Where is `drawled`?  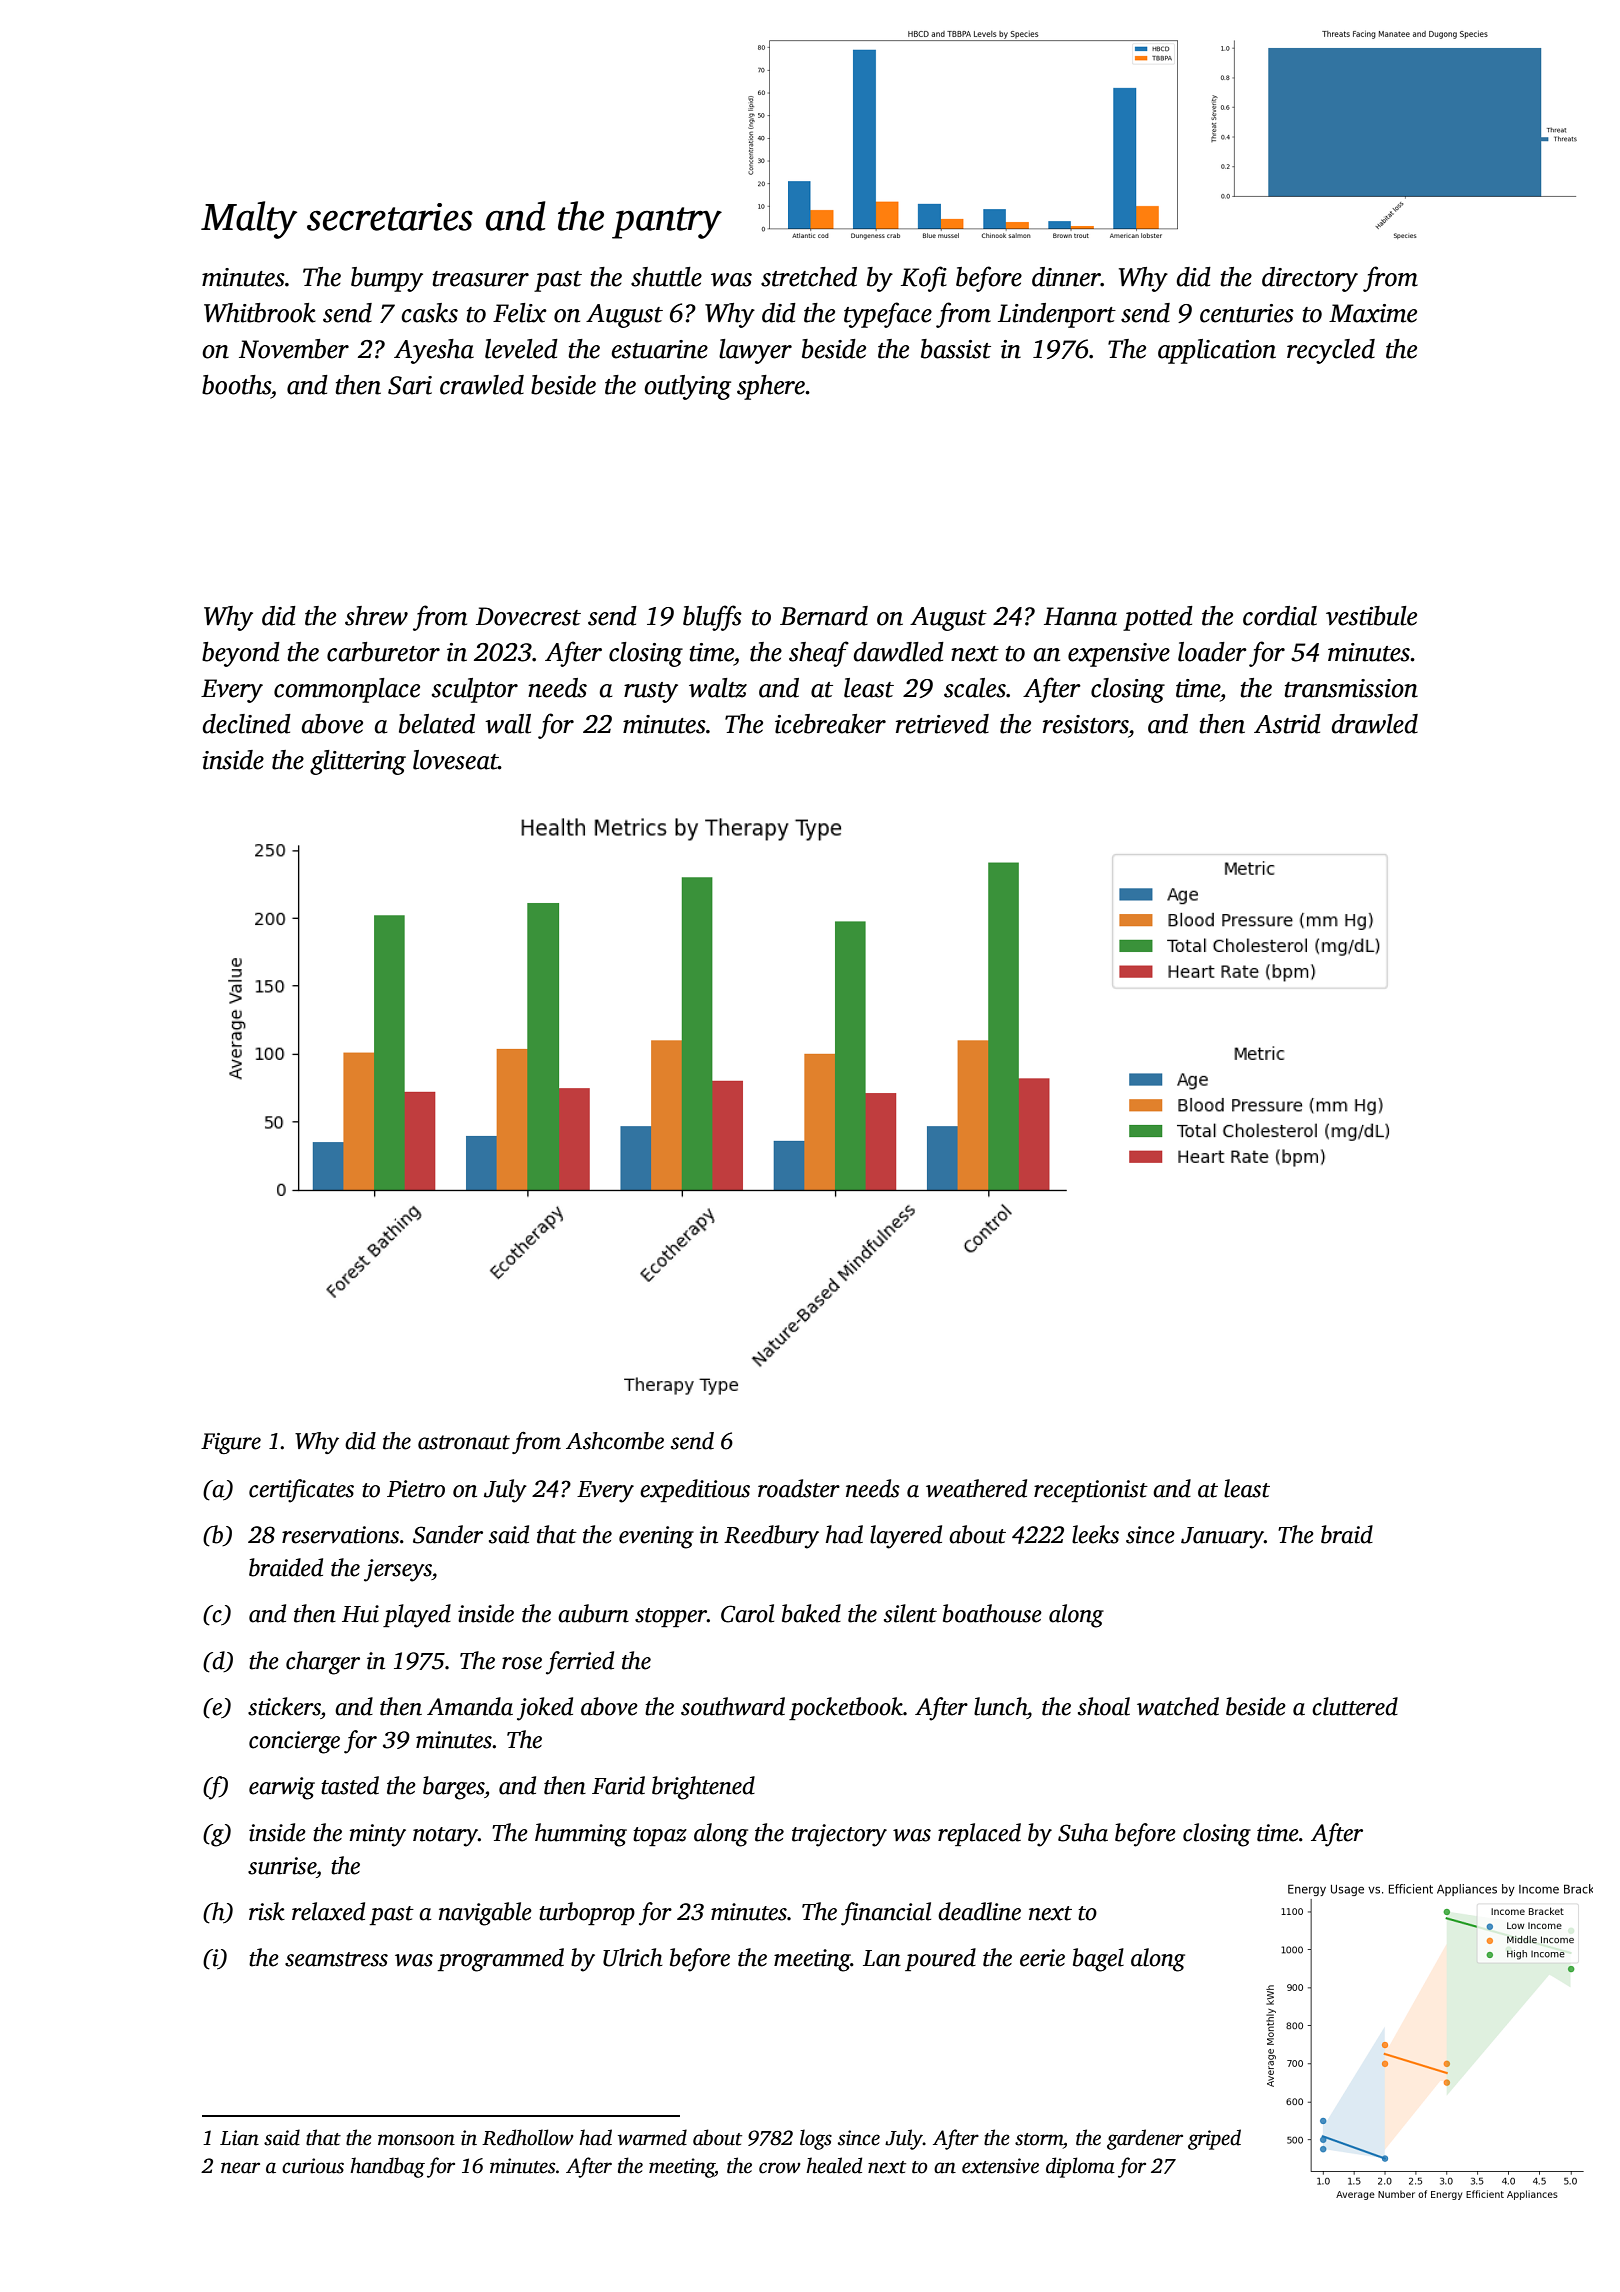
drawled is located at coordinates (1374, 724).
